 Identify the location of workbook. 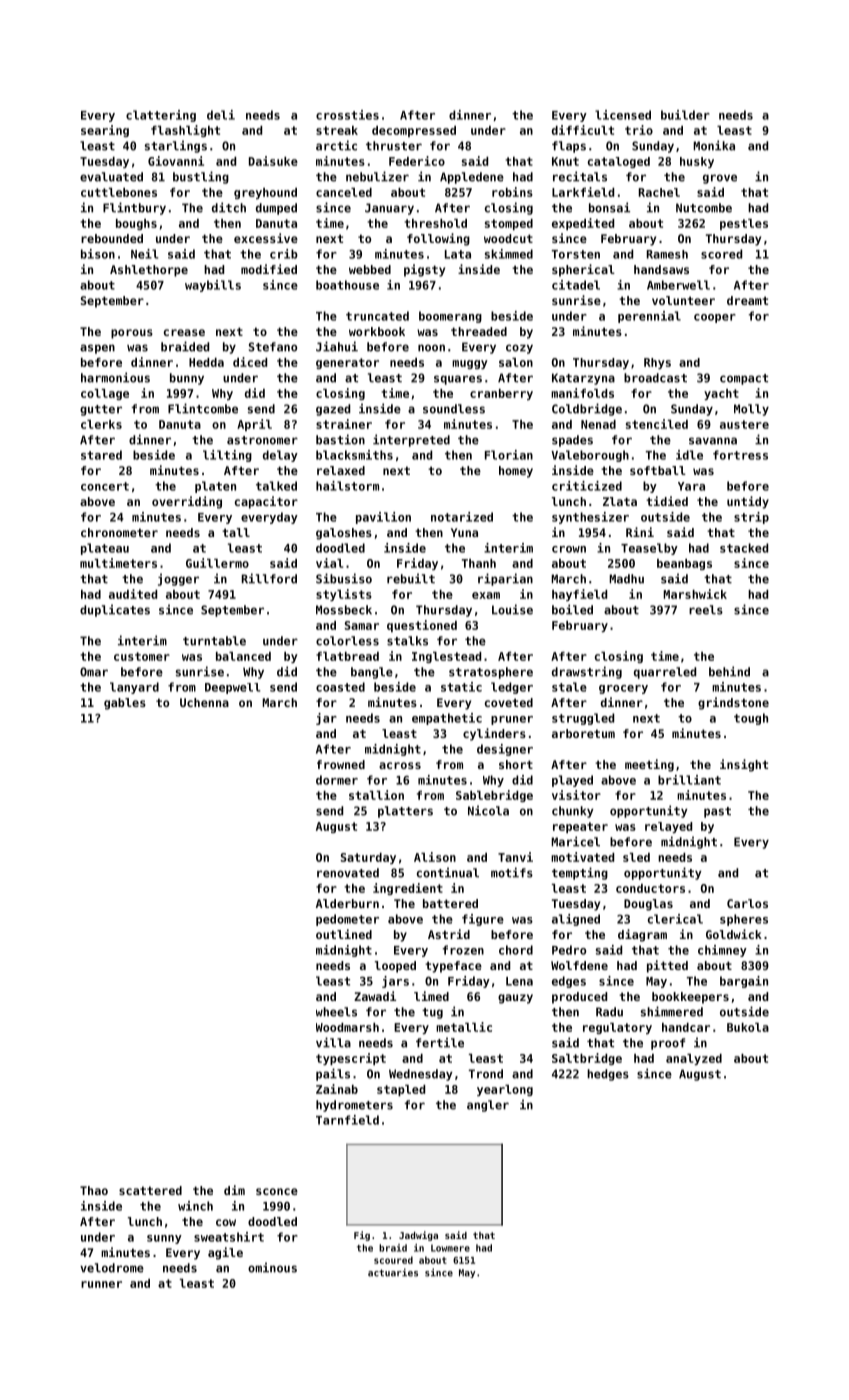
(377, 331).
